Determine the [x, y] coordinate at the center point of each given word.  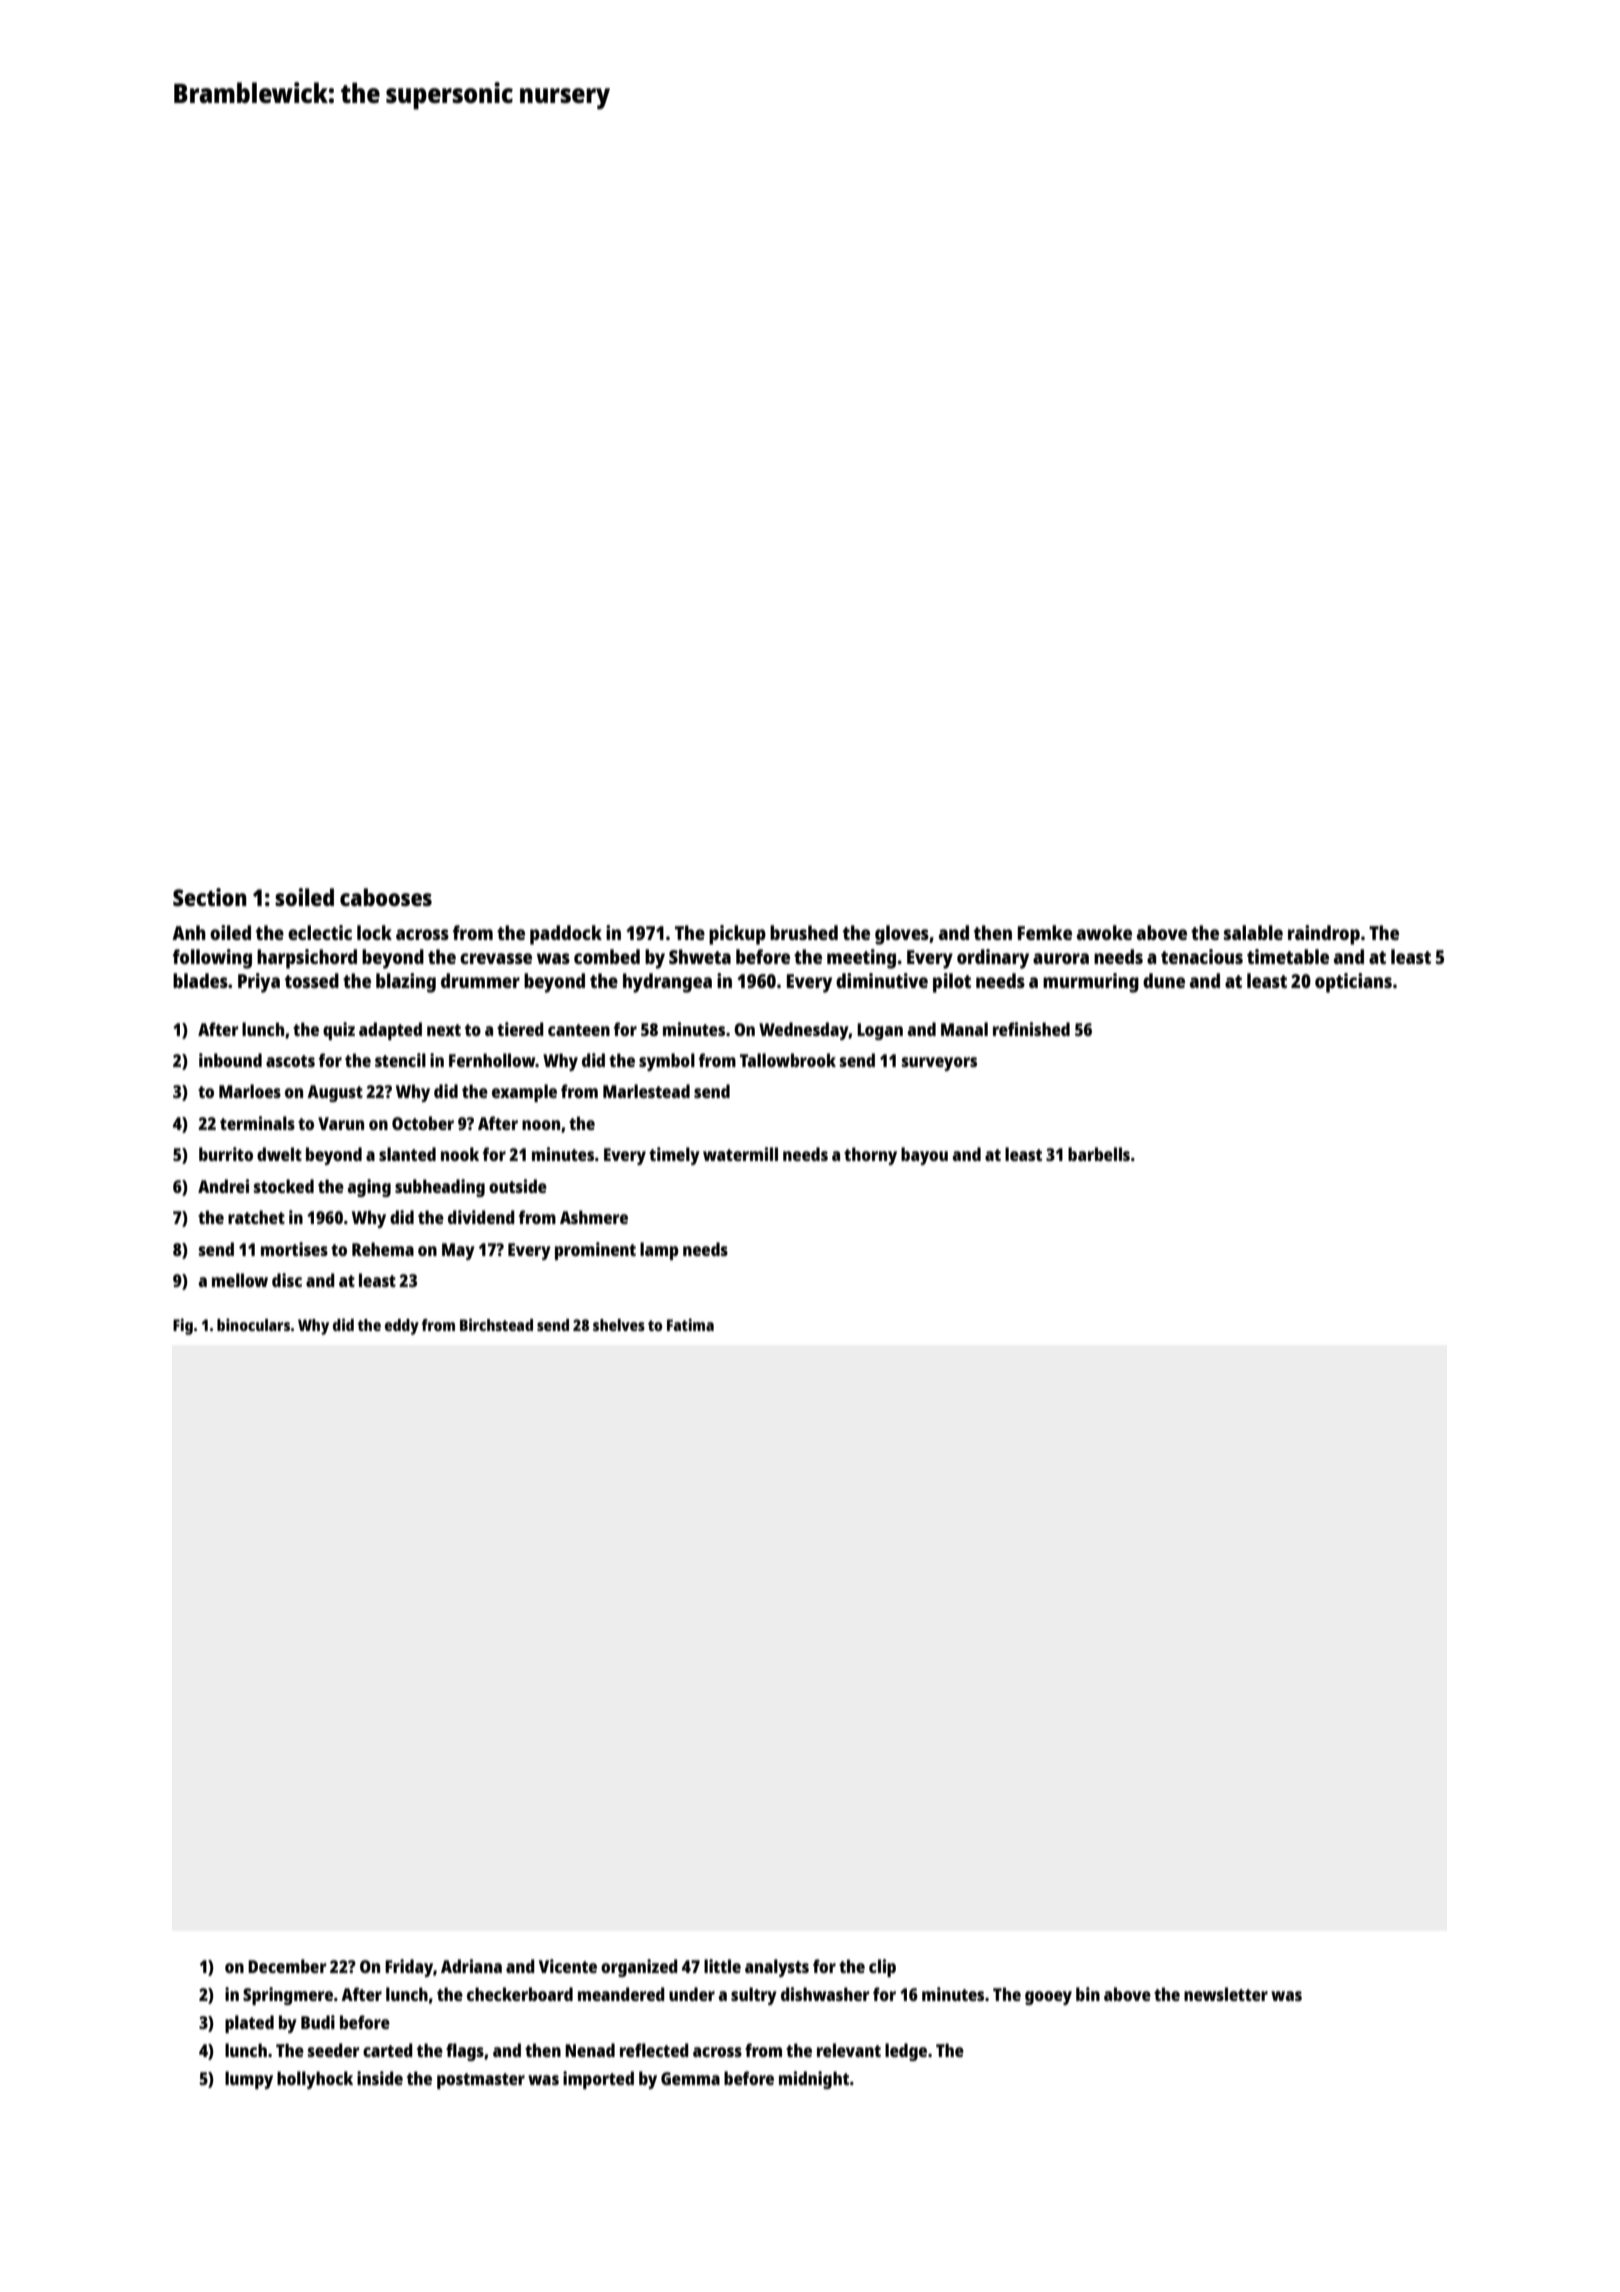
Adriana [471, 1966]
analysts [777, 1968]
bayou [924, 1156]
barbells [1099, 1154]
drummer [480, 980]
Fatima [690, 1324]
